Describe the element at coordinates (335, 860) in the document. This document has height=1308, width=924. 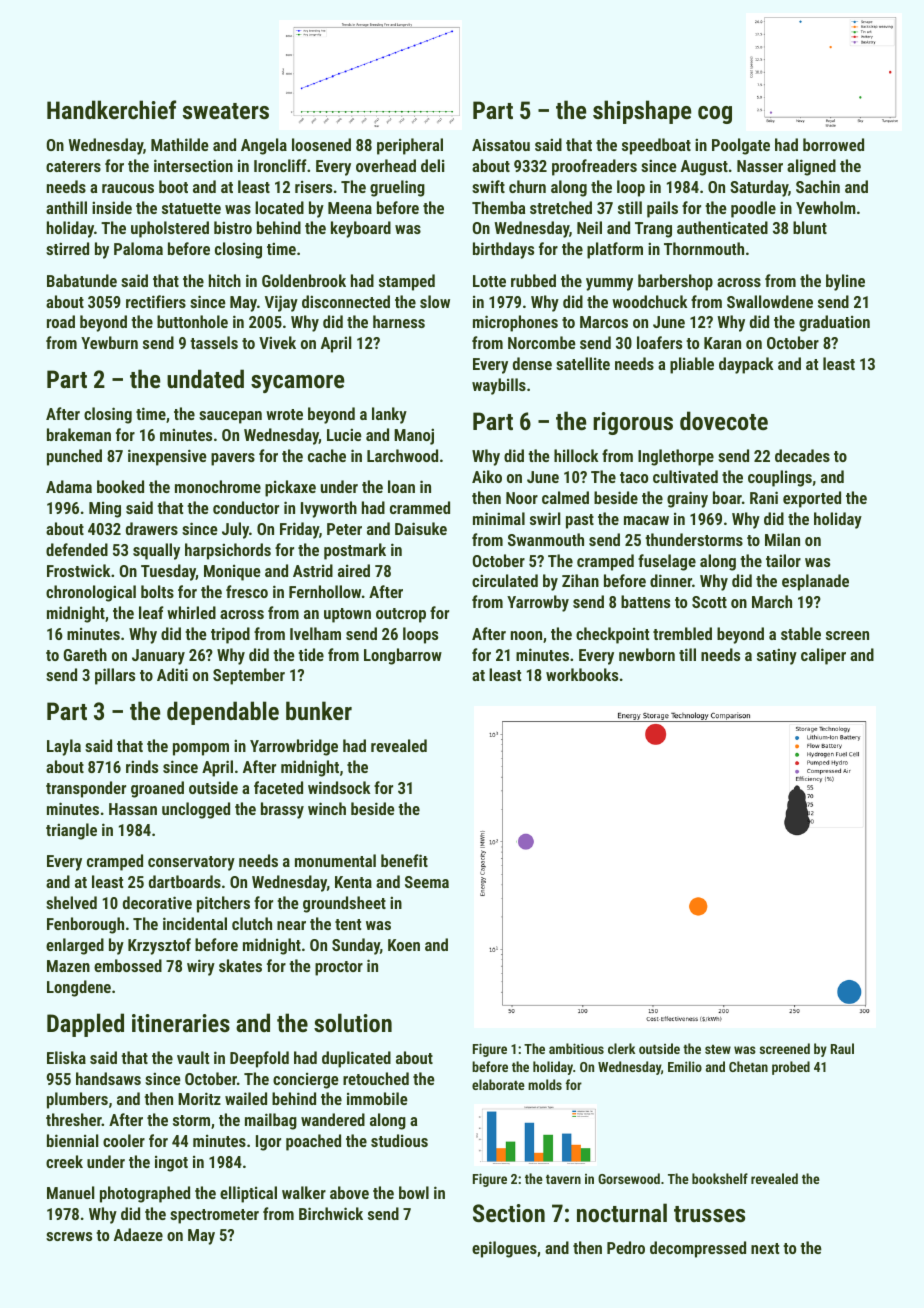
I see `monumental` at that location.
